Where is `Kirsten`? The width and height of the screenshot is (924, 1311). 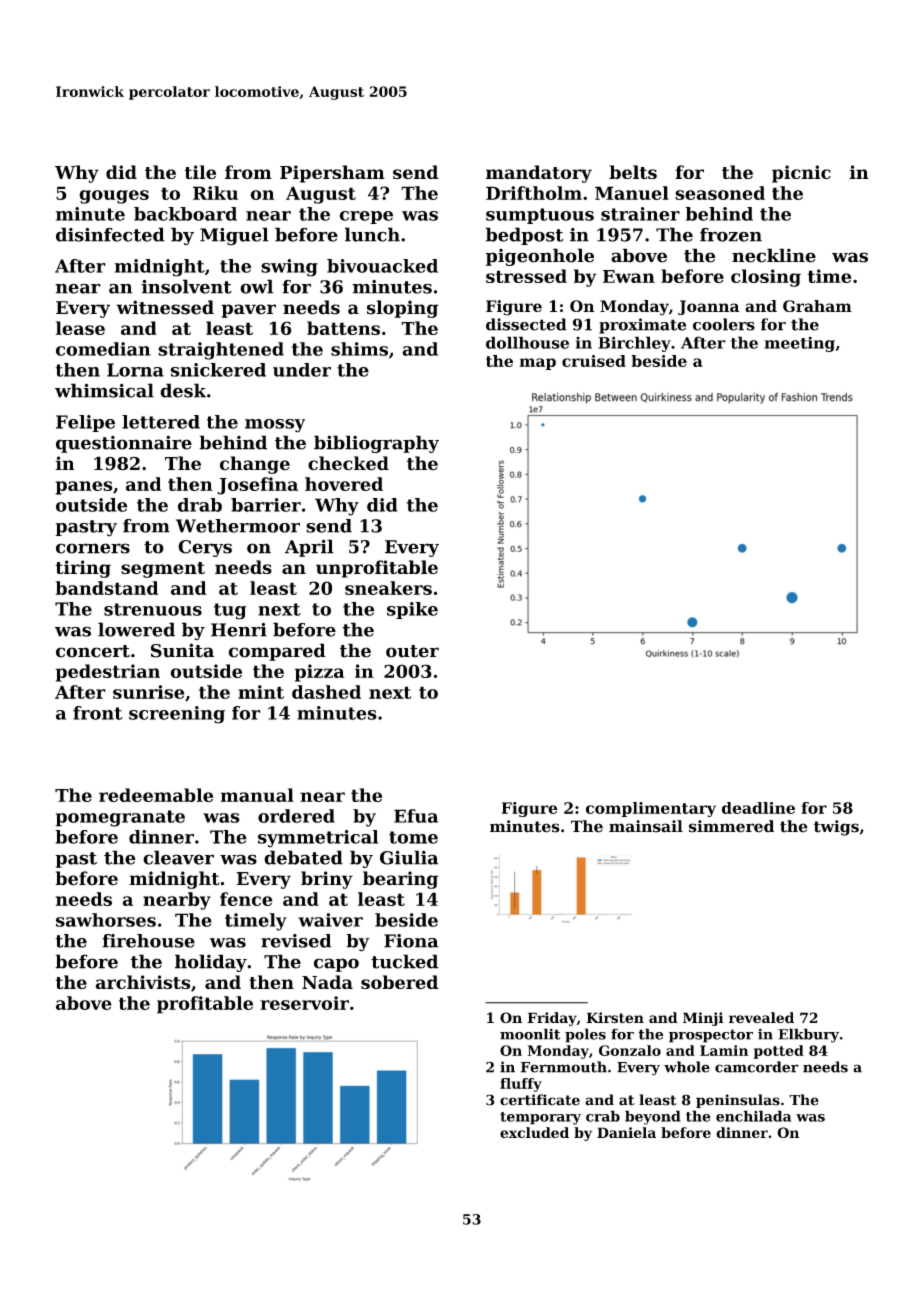 Kirsten is located at coordinates (615, 1018).
